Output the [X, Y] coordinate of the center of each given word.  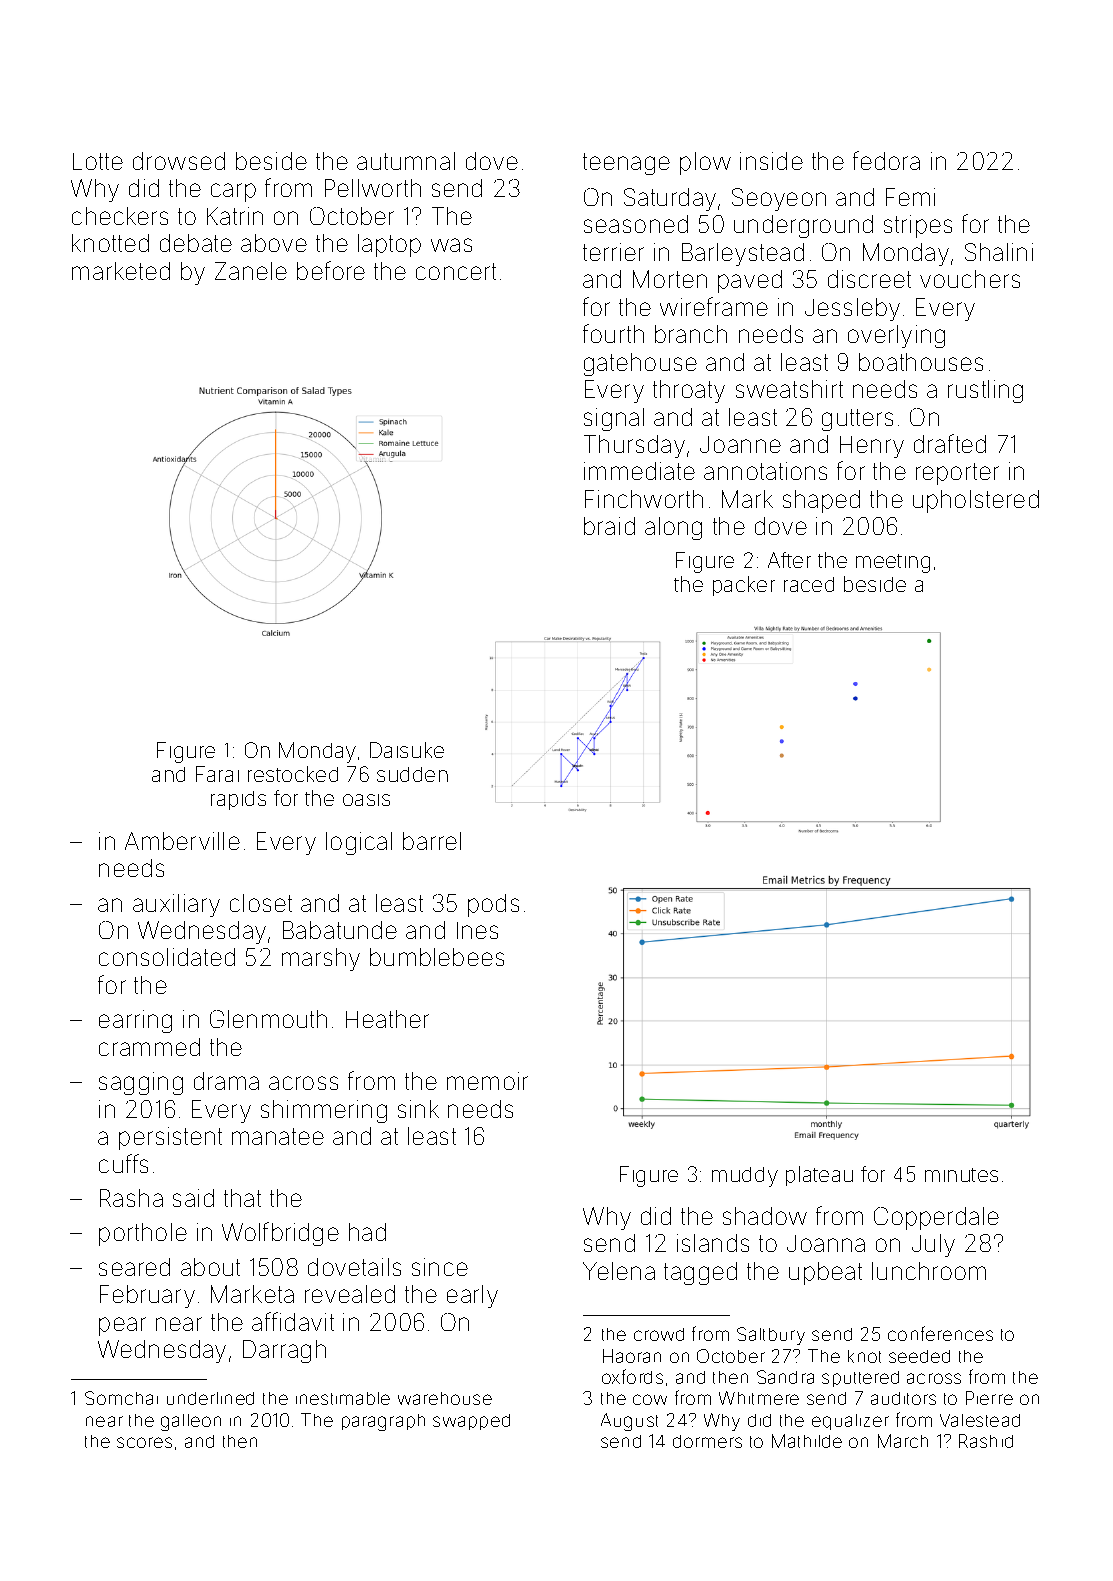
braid [609, 526]
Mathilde [807, 1441]
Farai [217, 774]
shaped [821, 501]
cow [650, 1399]
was [451, 245]
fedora [886, 160]
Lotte [98, 161]
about [210, 1267]
